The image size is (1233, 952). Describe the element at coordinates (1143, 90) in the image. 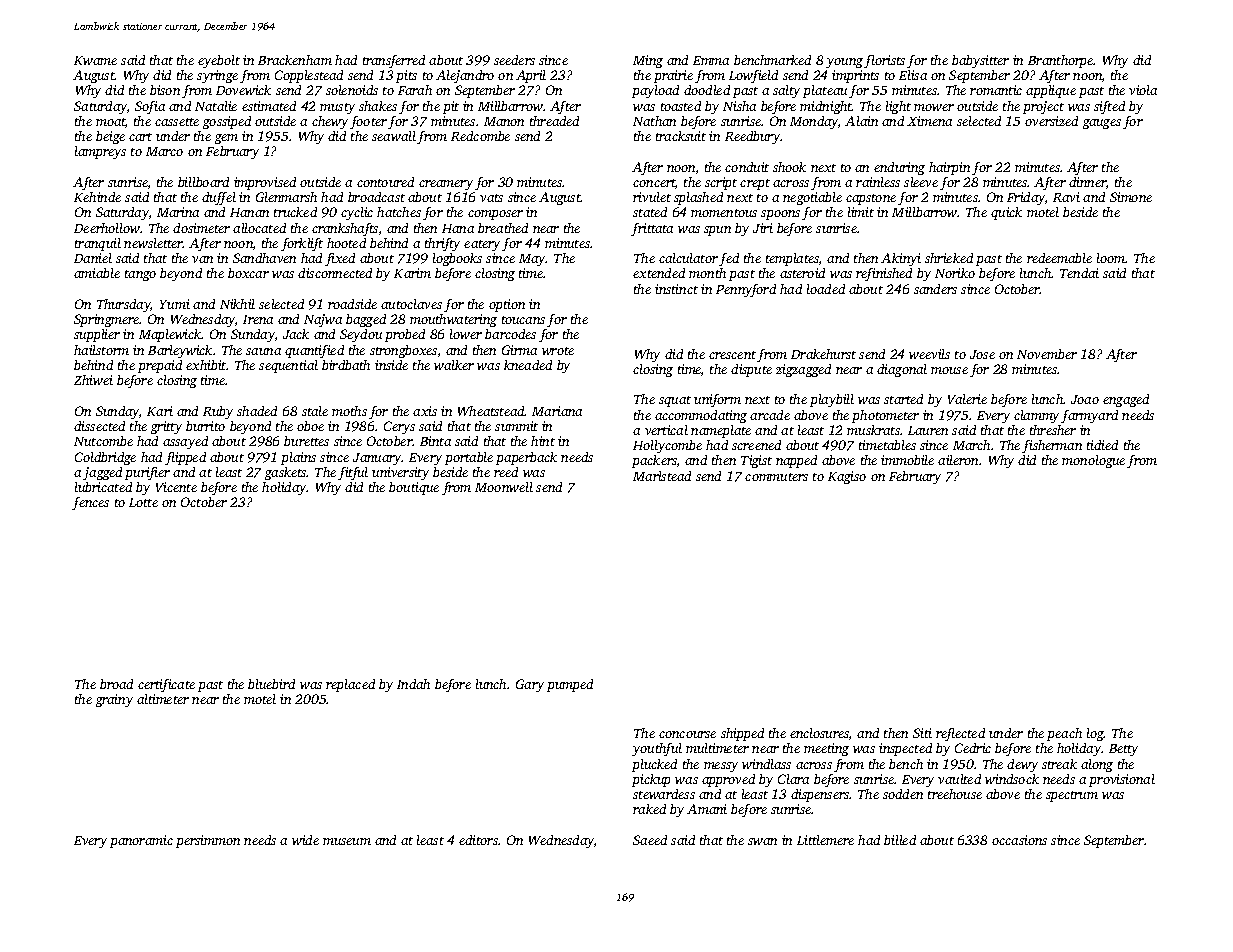

I see `viola` at that location.
